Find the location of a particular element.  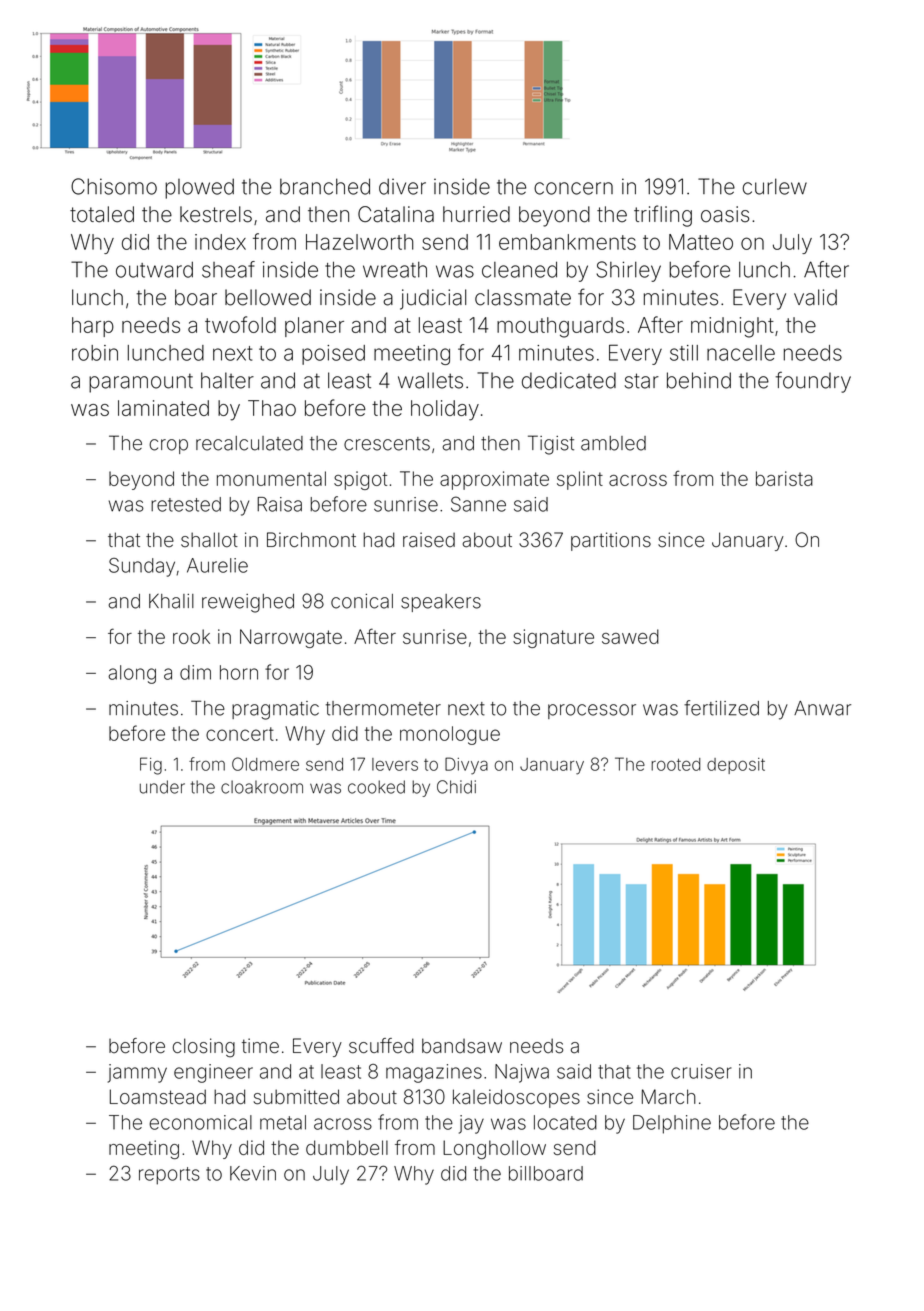

Kevin is located at coordinates (253, 1173).
